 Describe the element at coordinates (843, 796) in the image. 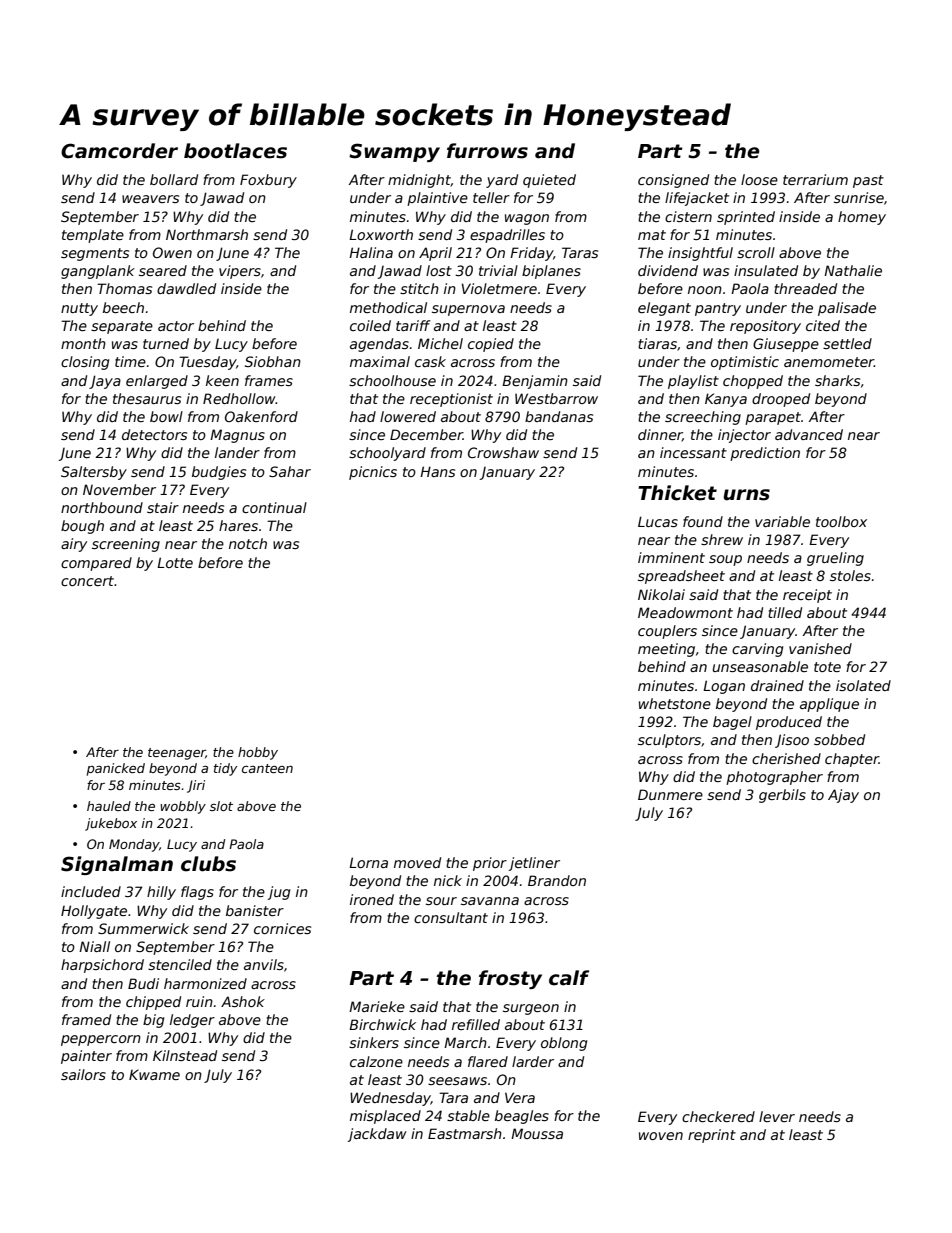

I see `Ajay` at that location.
